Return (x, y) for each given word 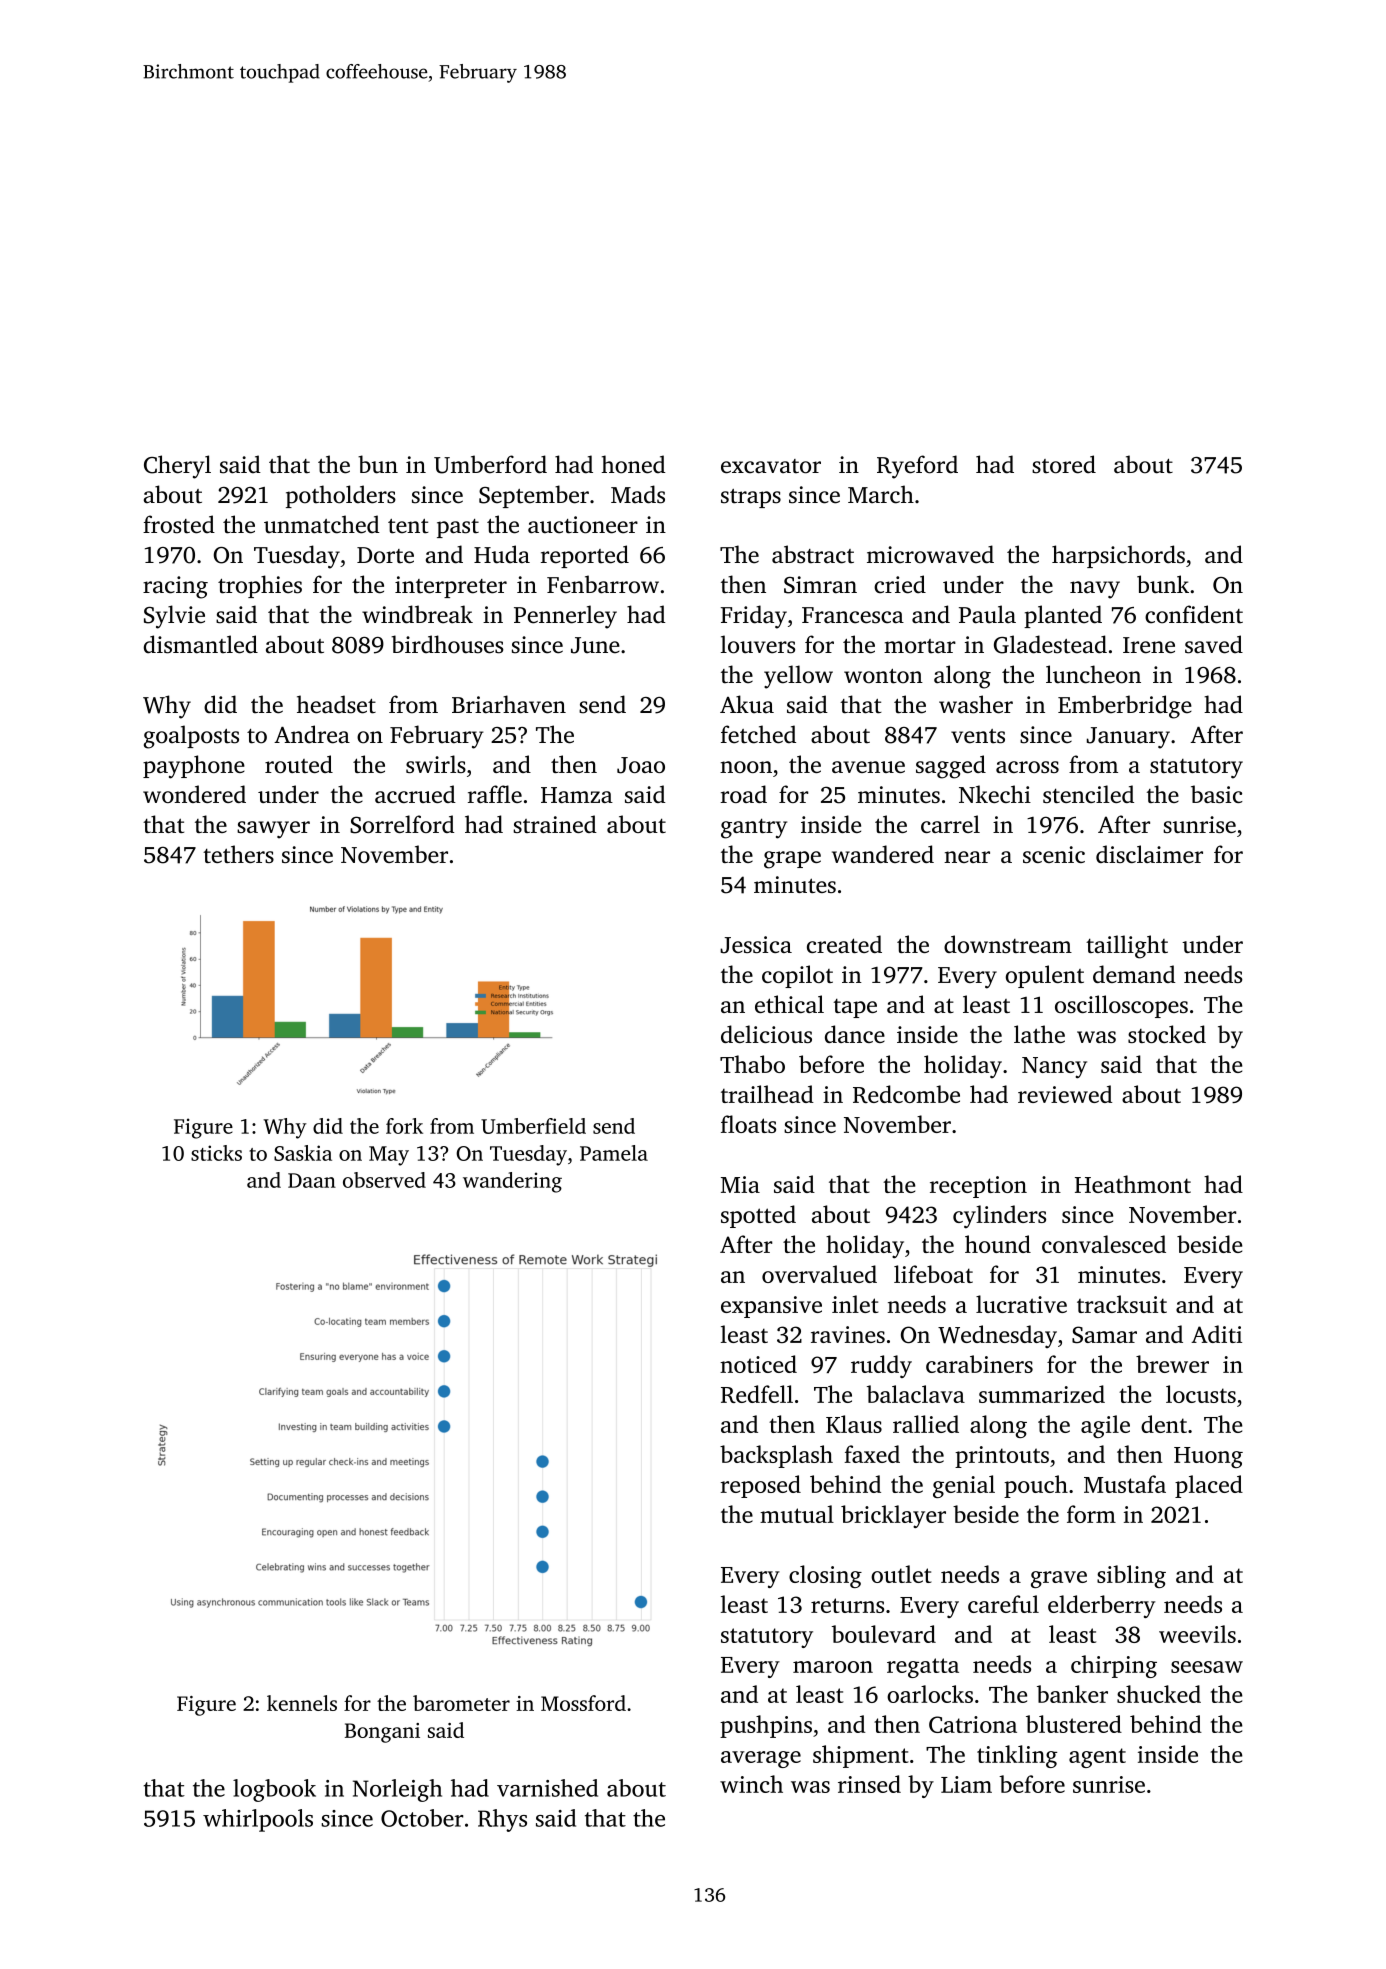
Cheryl (177, 467)
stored (1064, 464)
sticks (216, 1153)
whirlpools (258, 1820)
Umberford (490, 464)
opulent (1045, 976)
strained (555, 824)
